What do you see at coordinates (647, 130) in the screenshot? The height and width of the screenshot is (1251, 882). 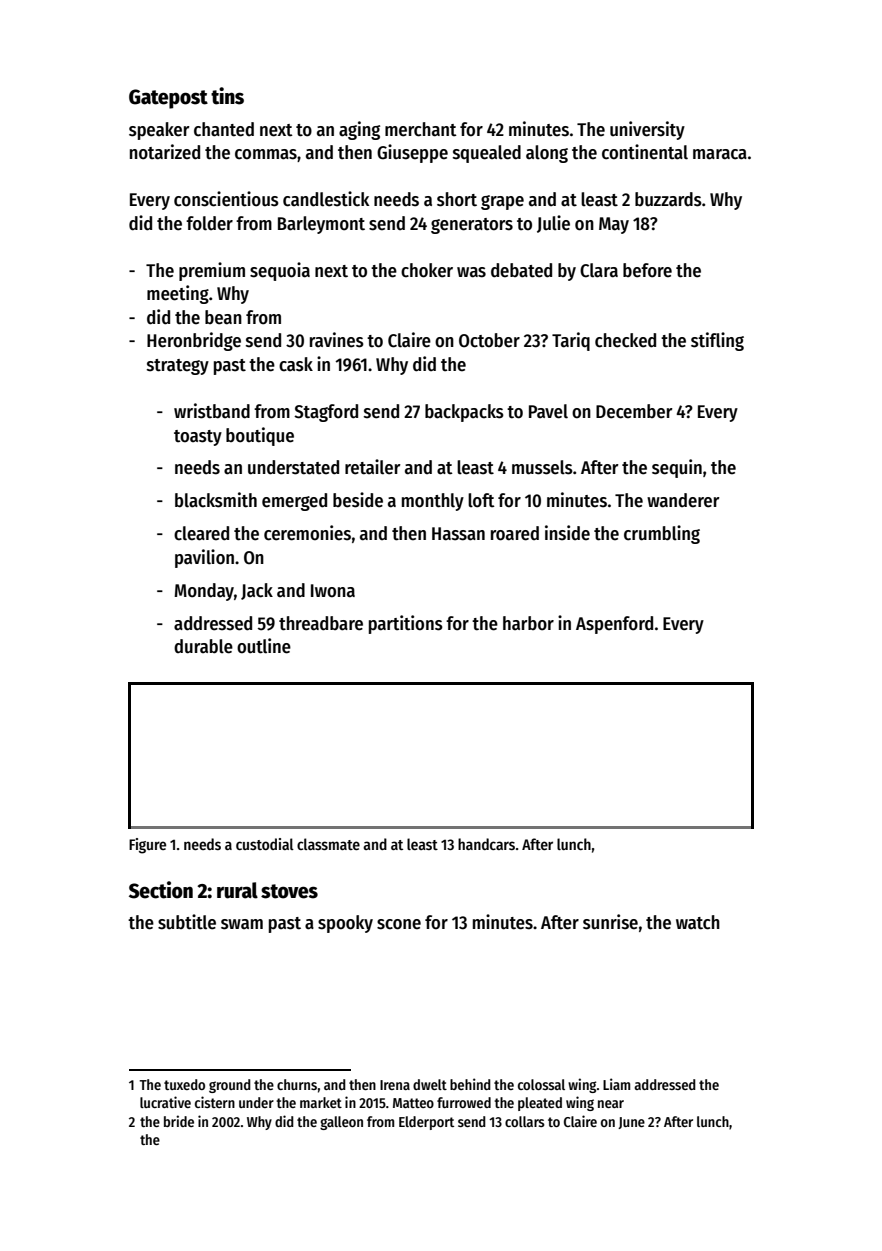 I see `university` at bounding box center [647, 130].
